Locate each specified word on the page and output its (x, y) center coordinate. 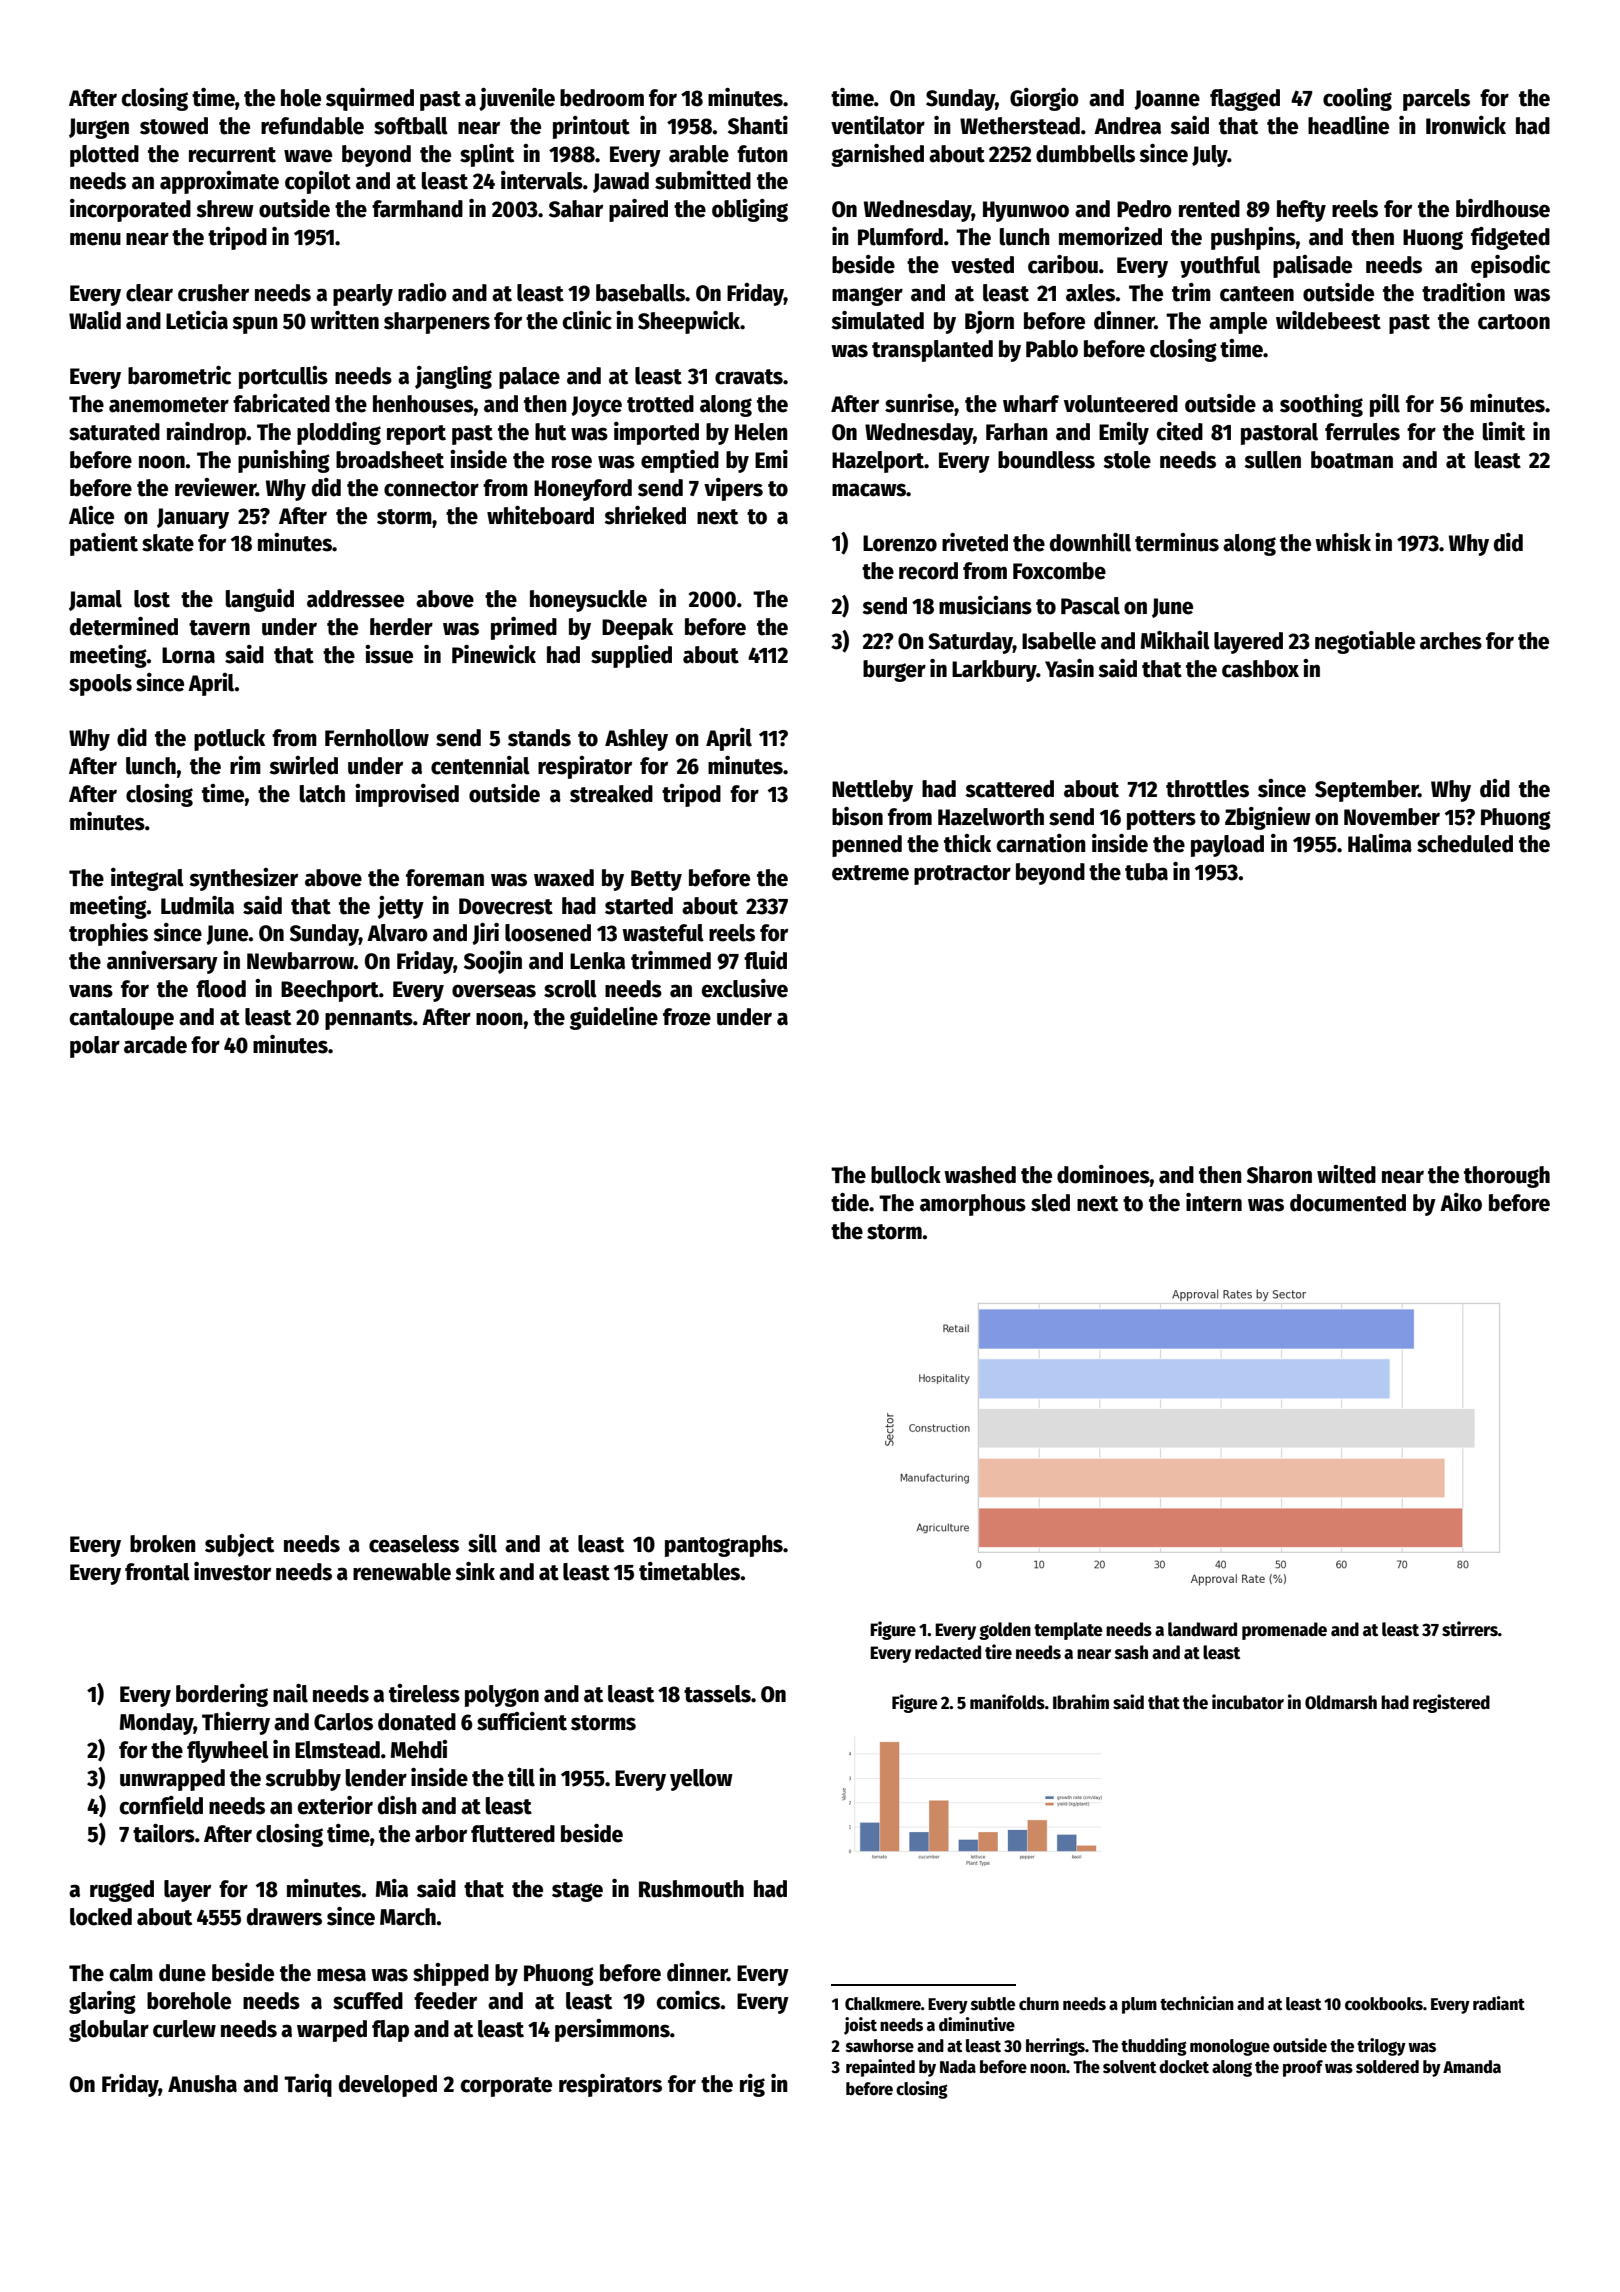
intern (1214, 1202)
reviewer (215, 487)
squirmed (370, 99)
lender (376, 1778)
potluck (229, 740)
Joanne (1167, 100)
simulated (877, 320)
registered (1451, 1703)
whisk (1343, 542)
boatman (1352, 460)
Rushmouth (691, 1889)
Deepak (637, 629)
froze (687, 1017)
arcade (155, 1045)
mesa (341, 1975)
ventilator (878, 125)
